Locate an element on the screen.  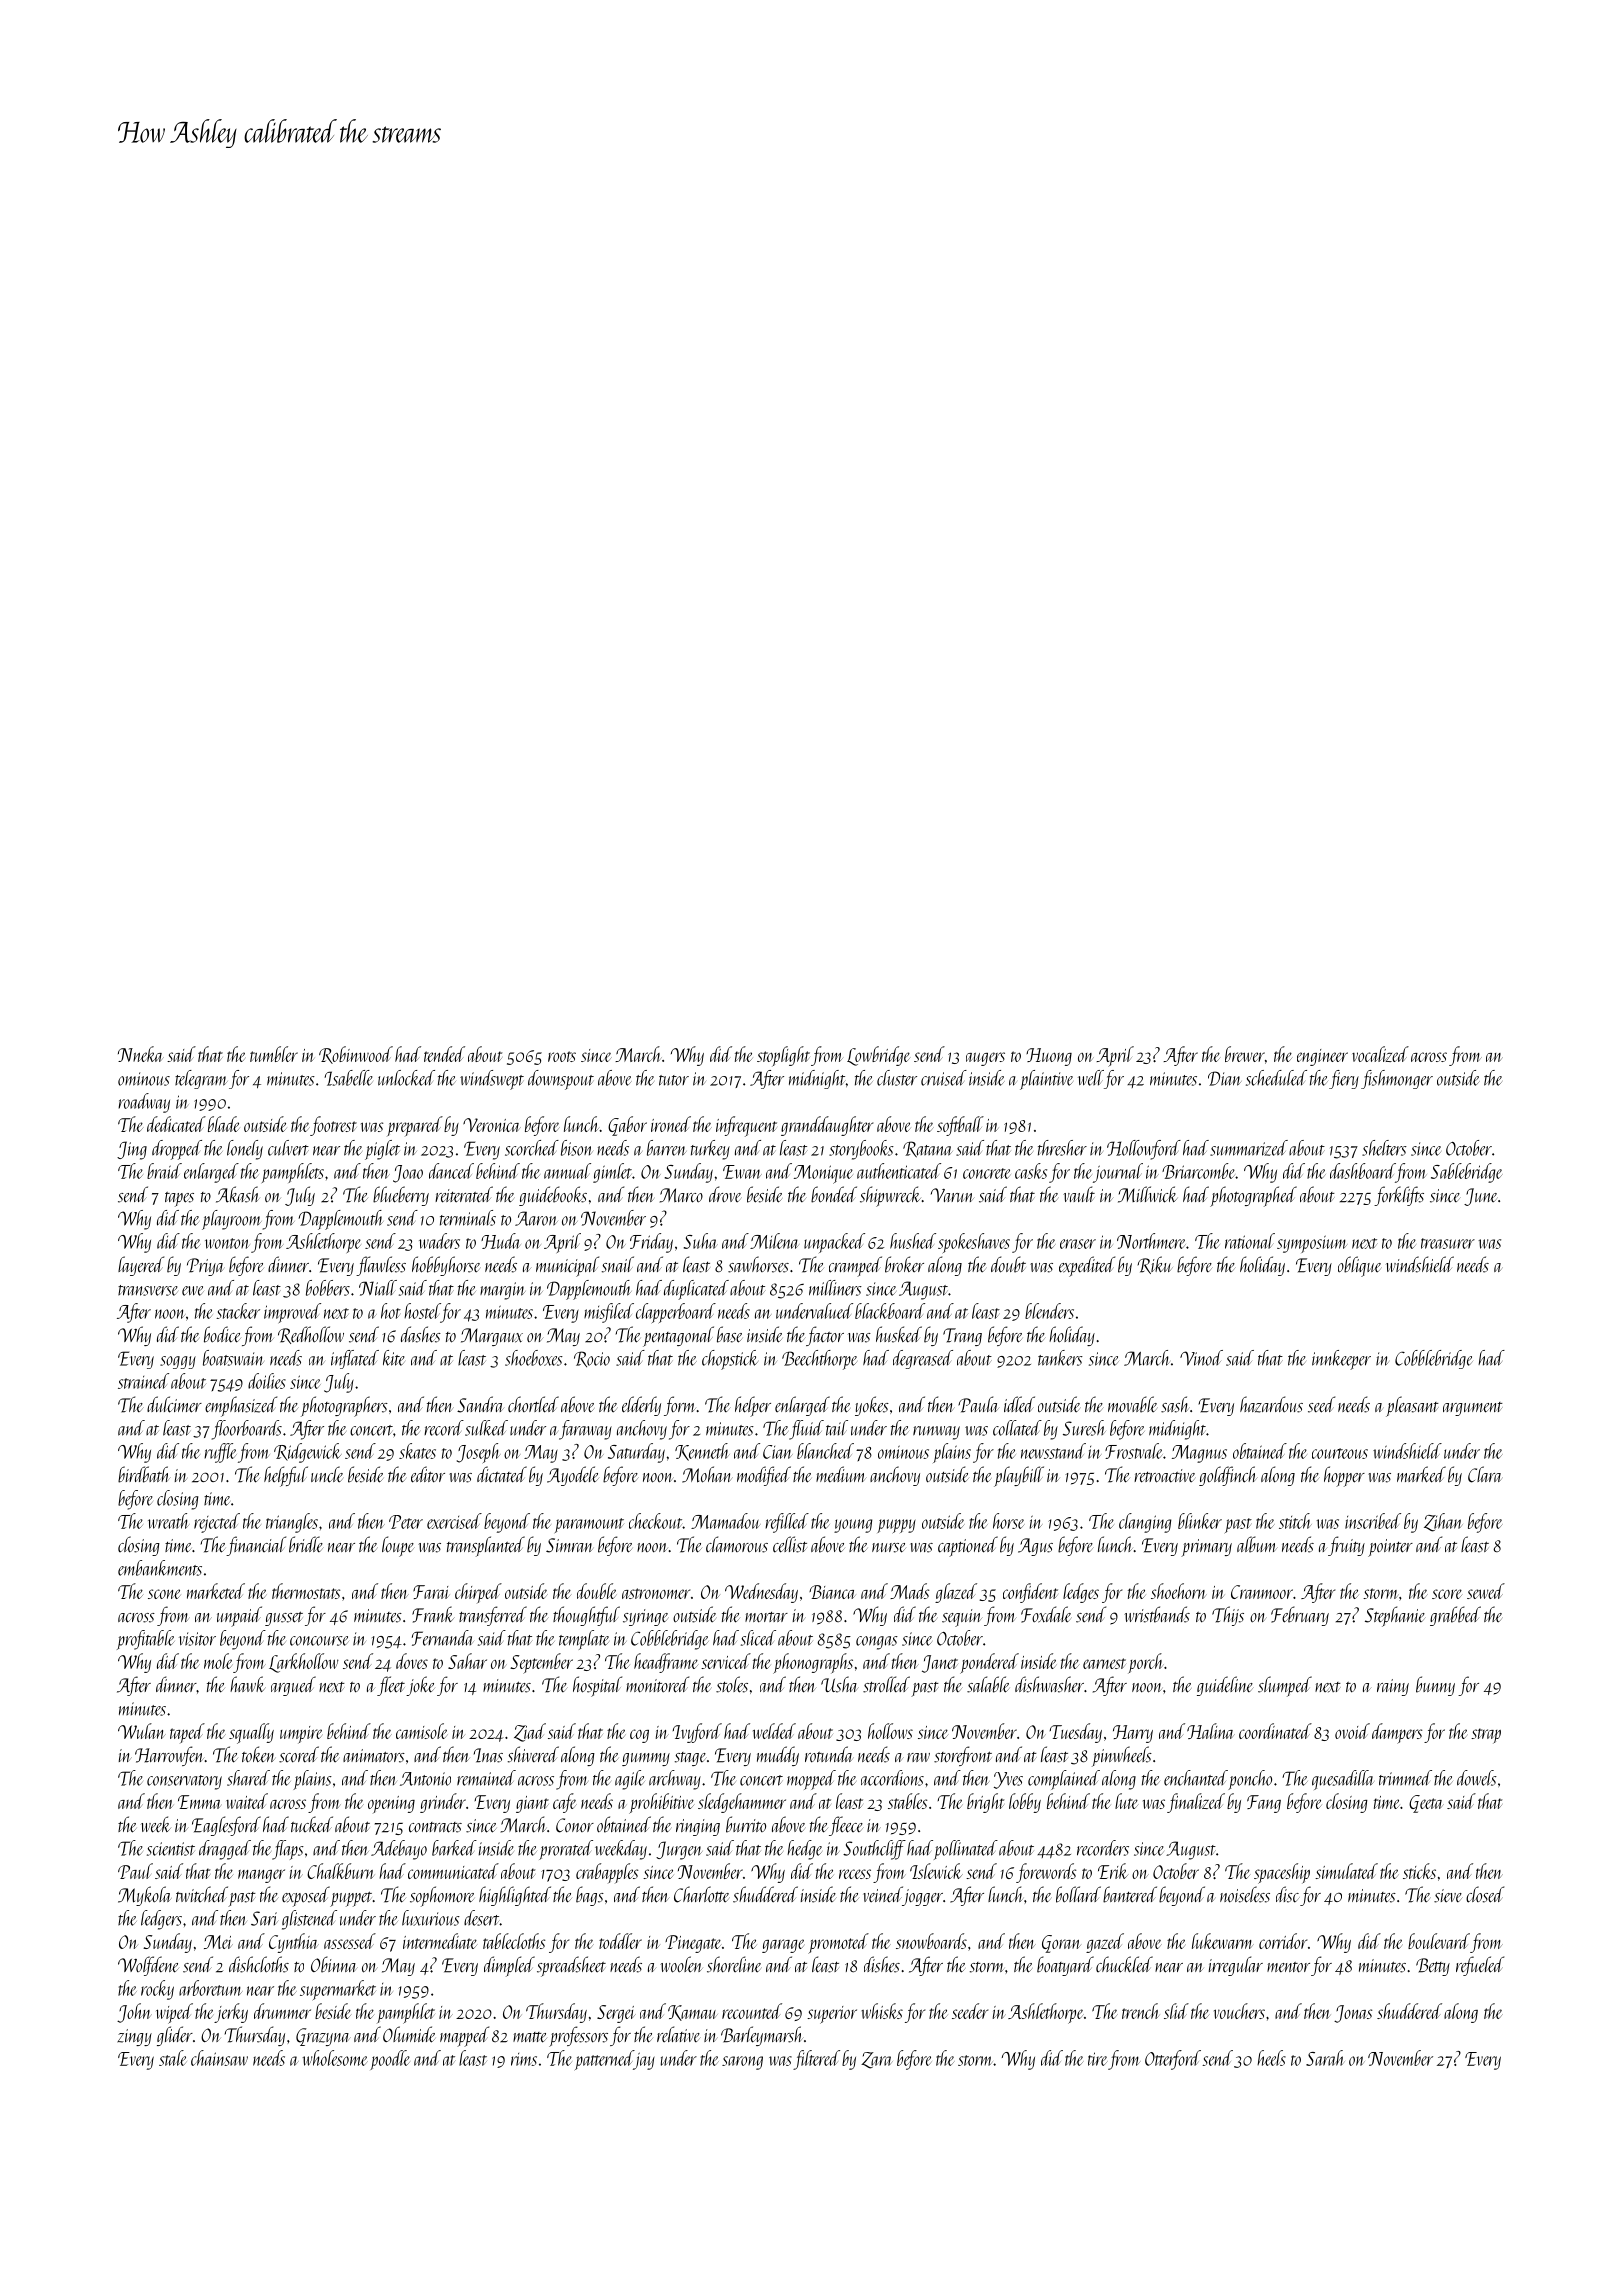
stale is located at coordinates (172, 2058).
